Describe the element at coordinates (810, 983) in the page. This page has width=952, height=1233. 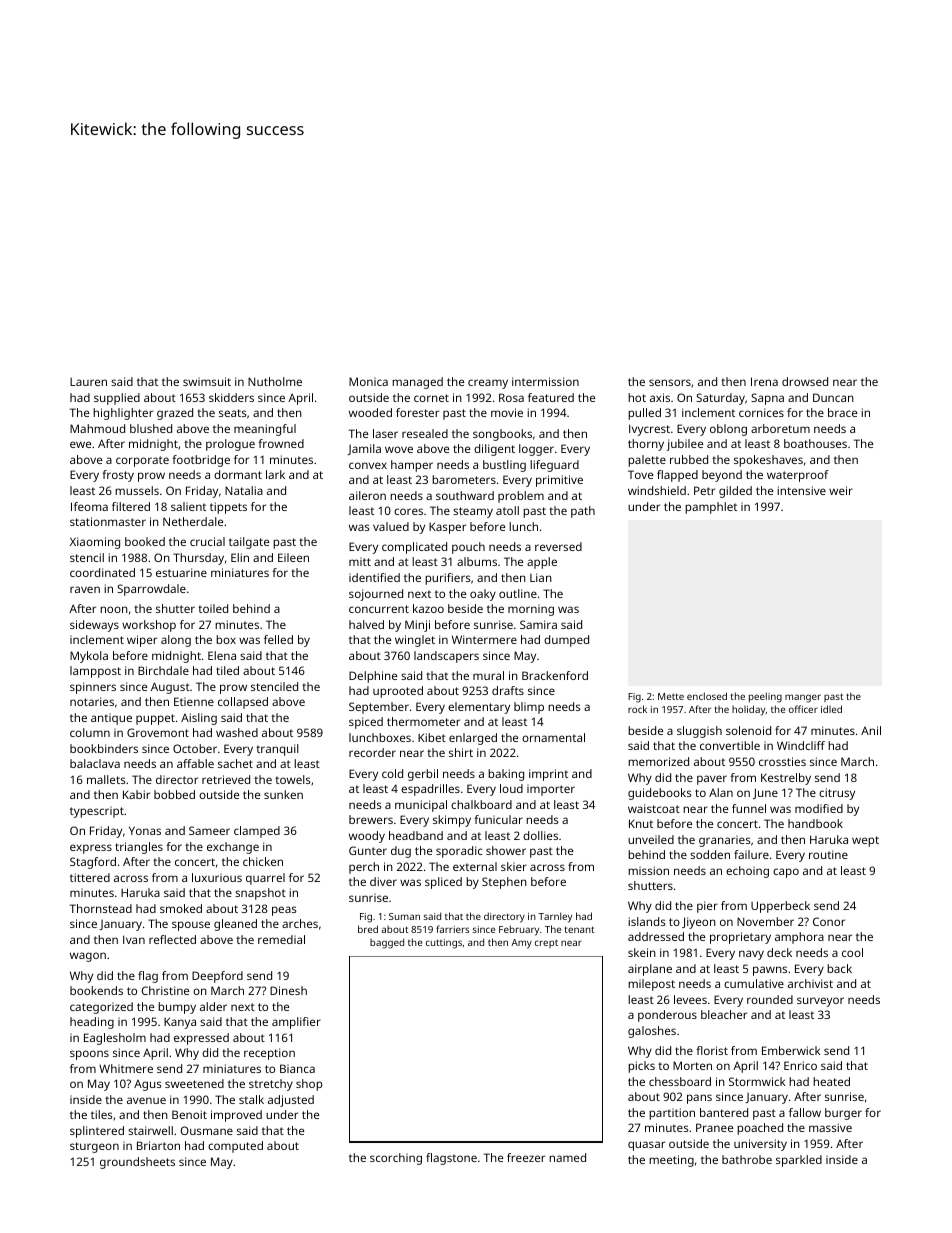
I see `archivist` at that location.
